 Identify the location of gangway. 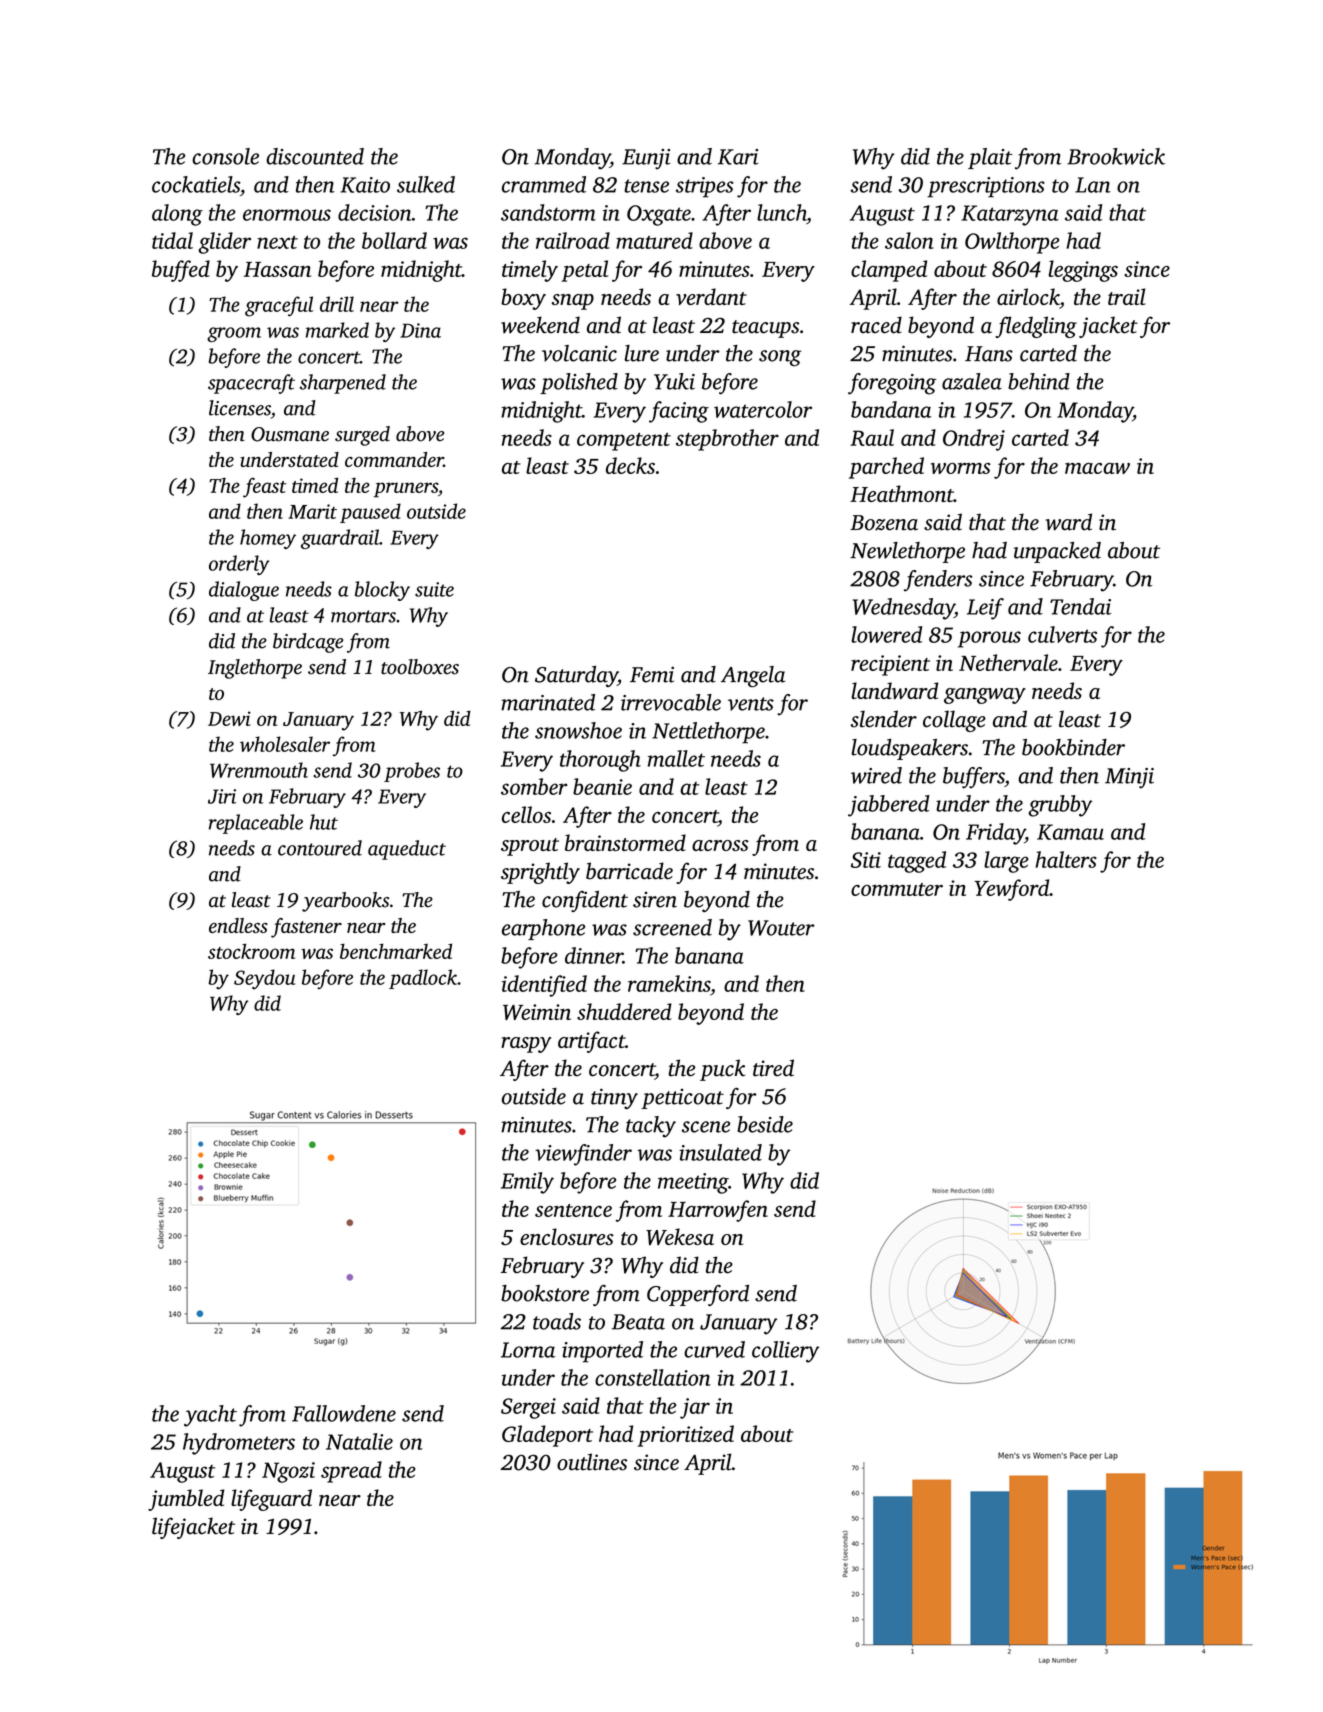
(985, 696).
